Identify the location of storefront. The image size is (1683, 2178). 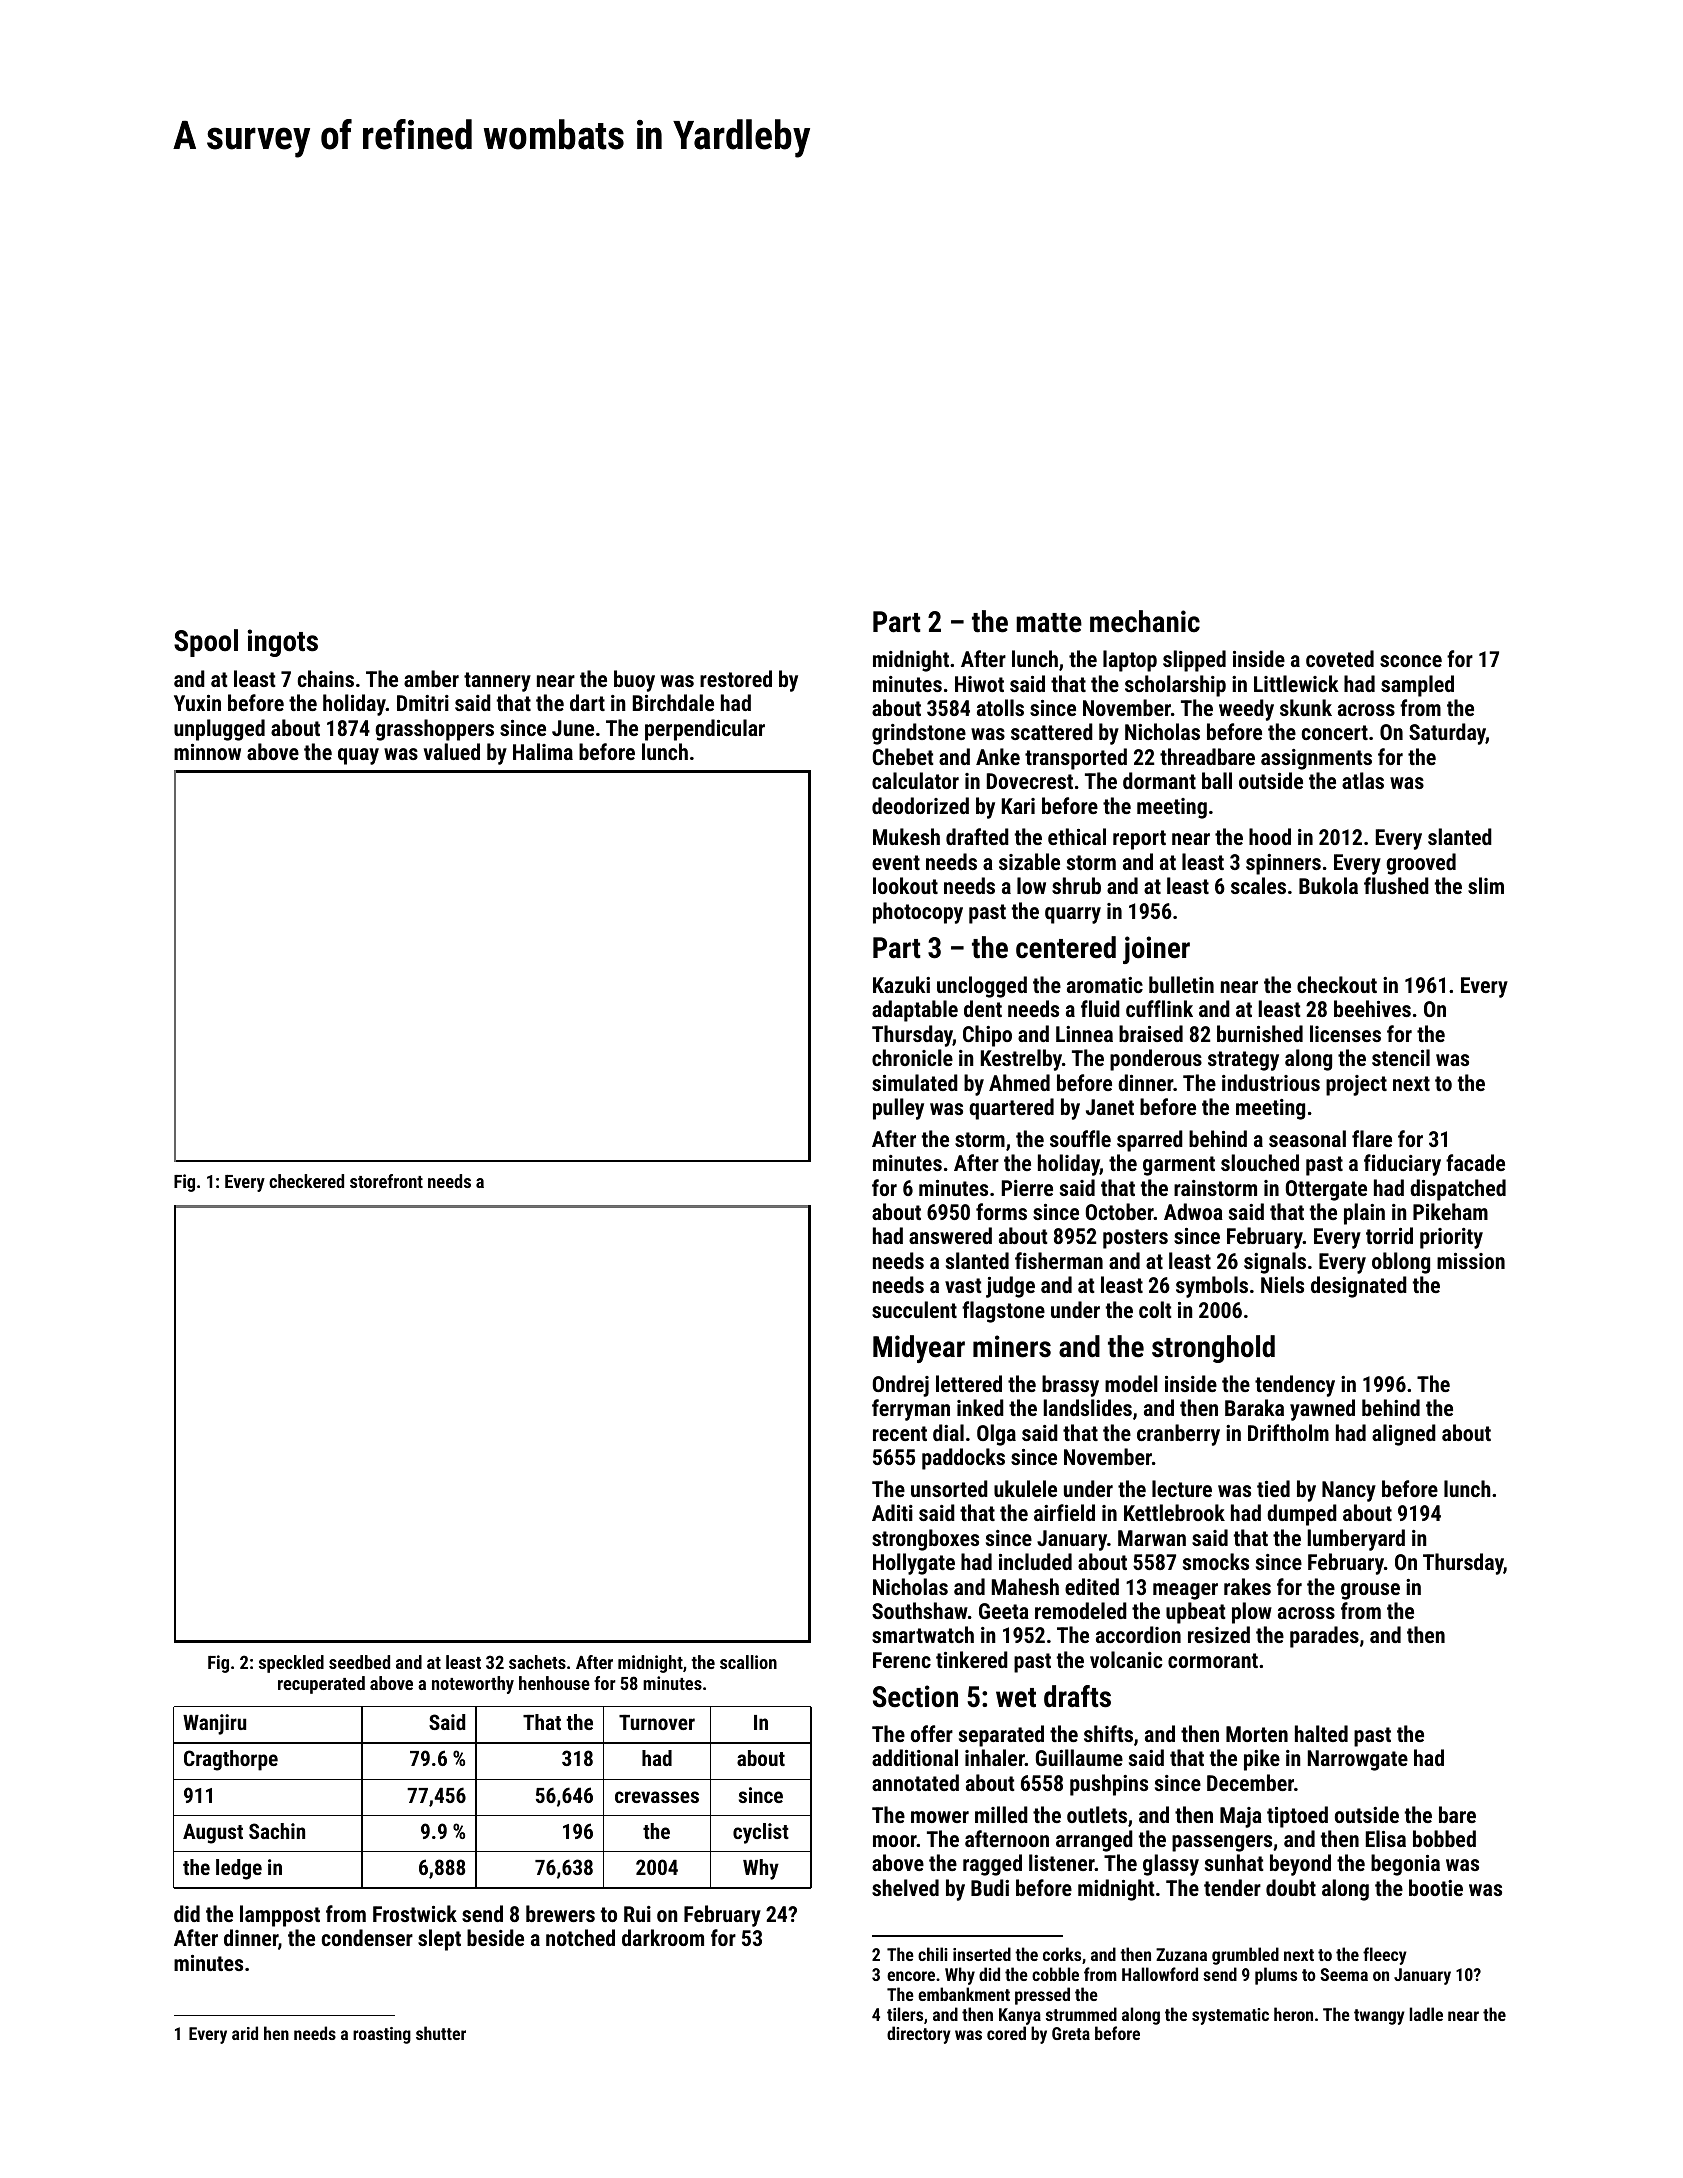
(386, 1181).
